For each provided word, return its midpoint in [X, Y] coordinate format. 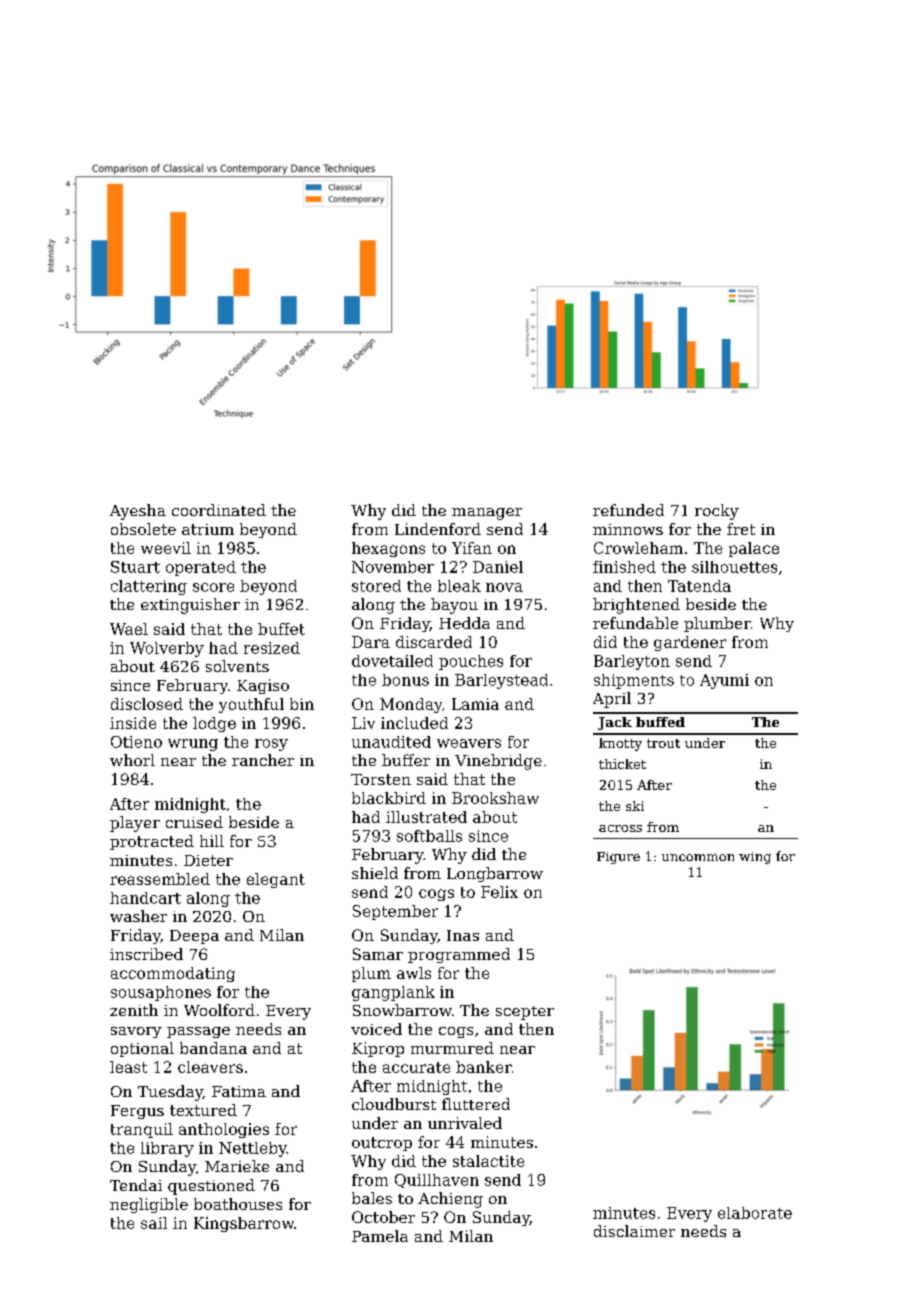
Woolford [219, 1010]
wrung [193, 745]
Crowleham [638, 548]
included [414, 723]
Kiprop [378, 1049]
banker [484, 1067]
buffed [660, 722]
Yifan [472, 548]
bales [372, 1198]
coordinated [219, 510]
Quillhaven [437, 1181]
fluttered [476, 1104]
